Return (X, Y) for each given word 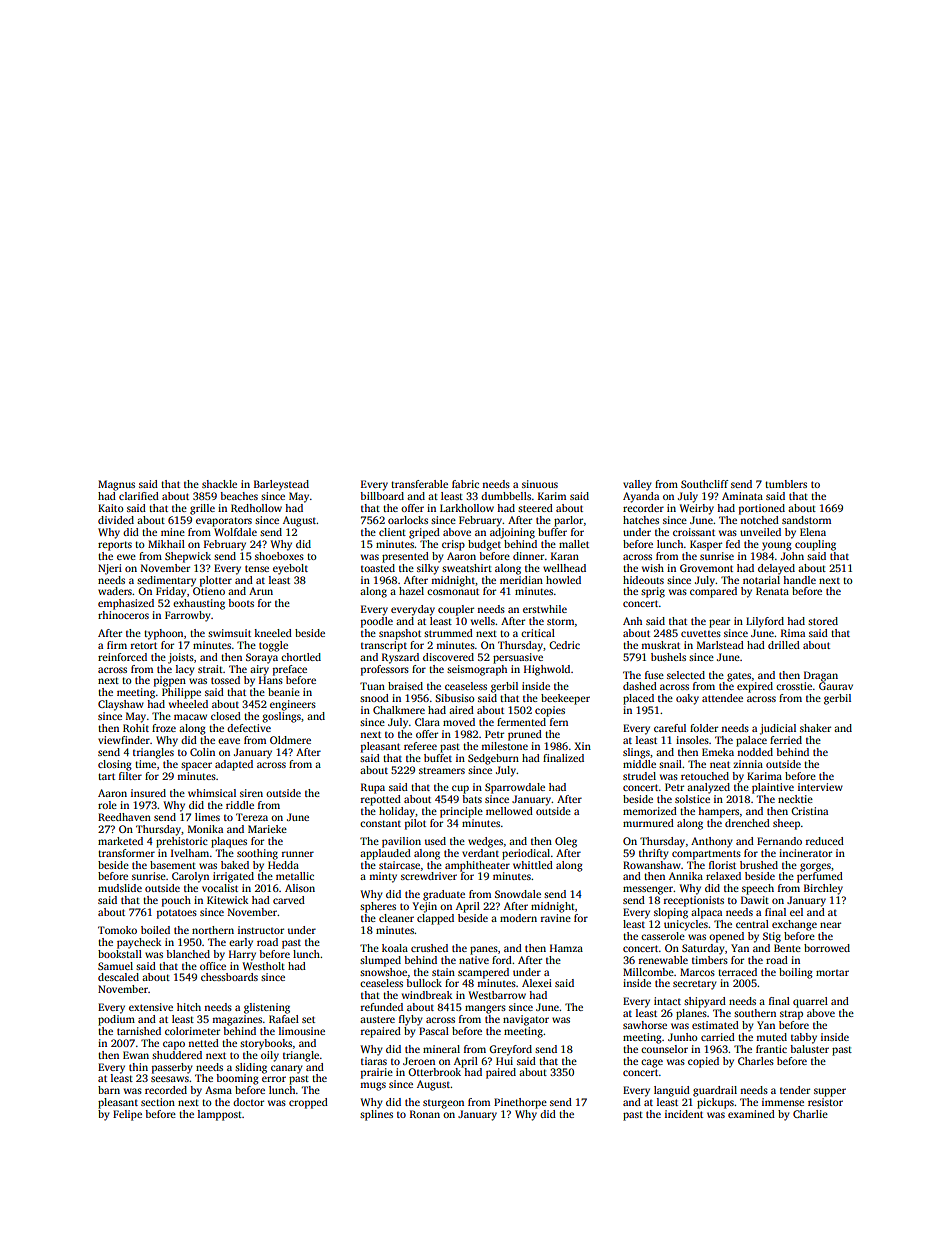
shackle (219, 484)
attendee (722, 698)
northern (213, 930)
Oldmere (290, 740)
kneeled (273, 633)
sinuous (540, 484)
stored (823, 621)
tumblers (786, 484)
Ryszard (400, 658)
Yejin (424, 907)
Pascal (434, 1031)
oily (270, 1056)
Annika (686, 876)
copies (550, 711)
